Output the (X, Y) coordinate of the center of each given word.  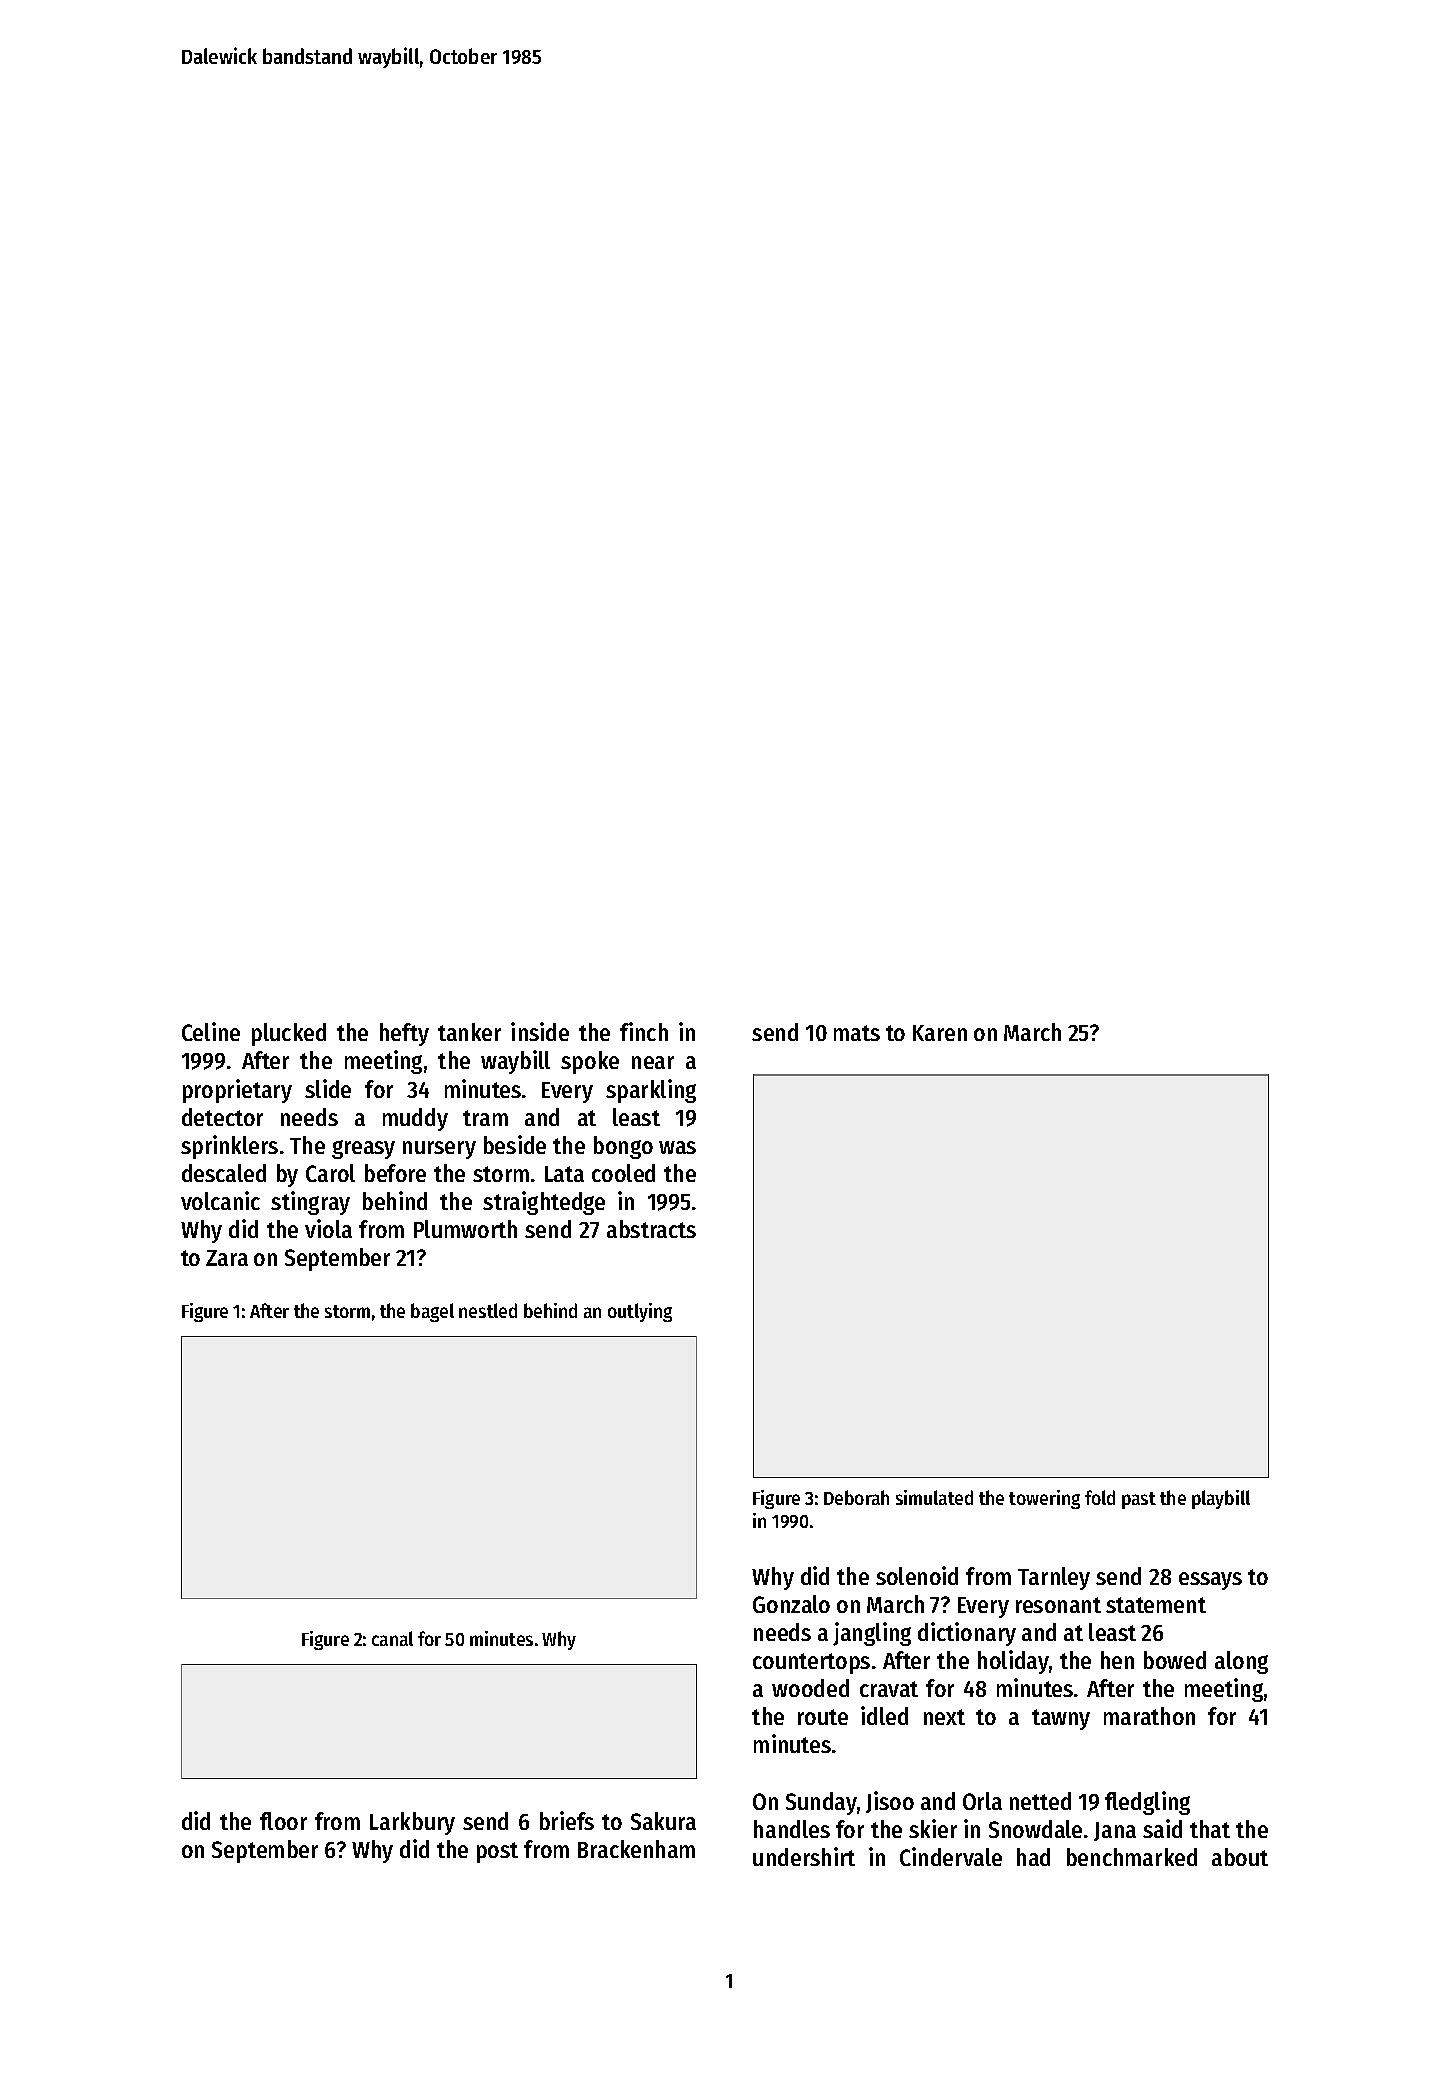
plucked (289, 1034)
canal (392, 1638)
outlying (640, 1312)
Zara (227, 1258)
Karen (940, 1033)
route (823, 1717)
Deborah (856, 1497)
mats (857, 1033)
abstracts (651, 1229)
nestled (488, 1310)
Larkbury (412, 1823)
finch (644, 1031)
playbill (1221, 1499)
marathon (1149, 1716)
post (497, 1852)
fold (1100, 1497)
